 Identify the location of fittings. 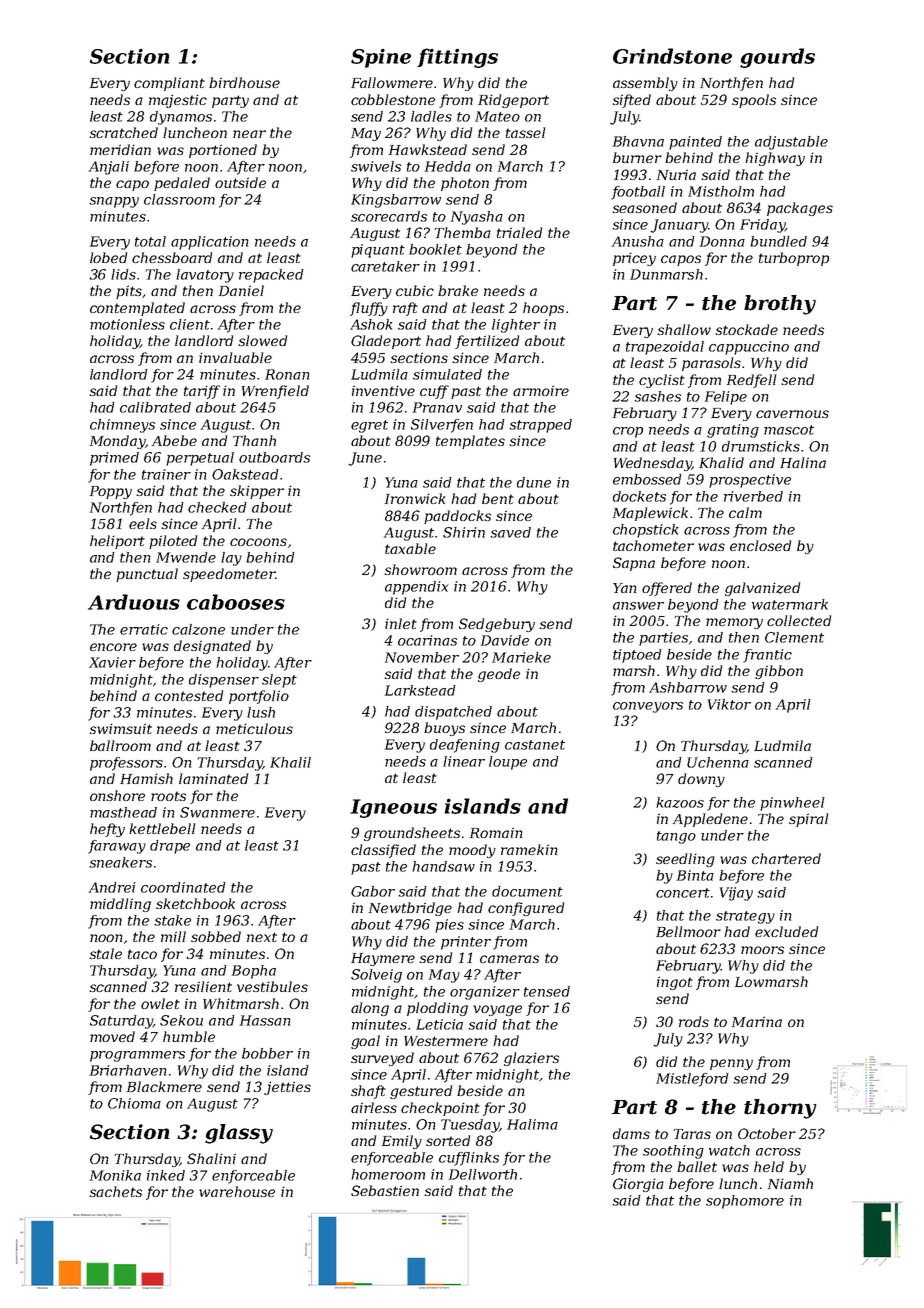
(457, 58).
